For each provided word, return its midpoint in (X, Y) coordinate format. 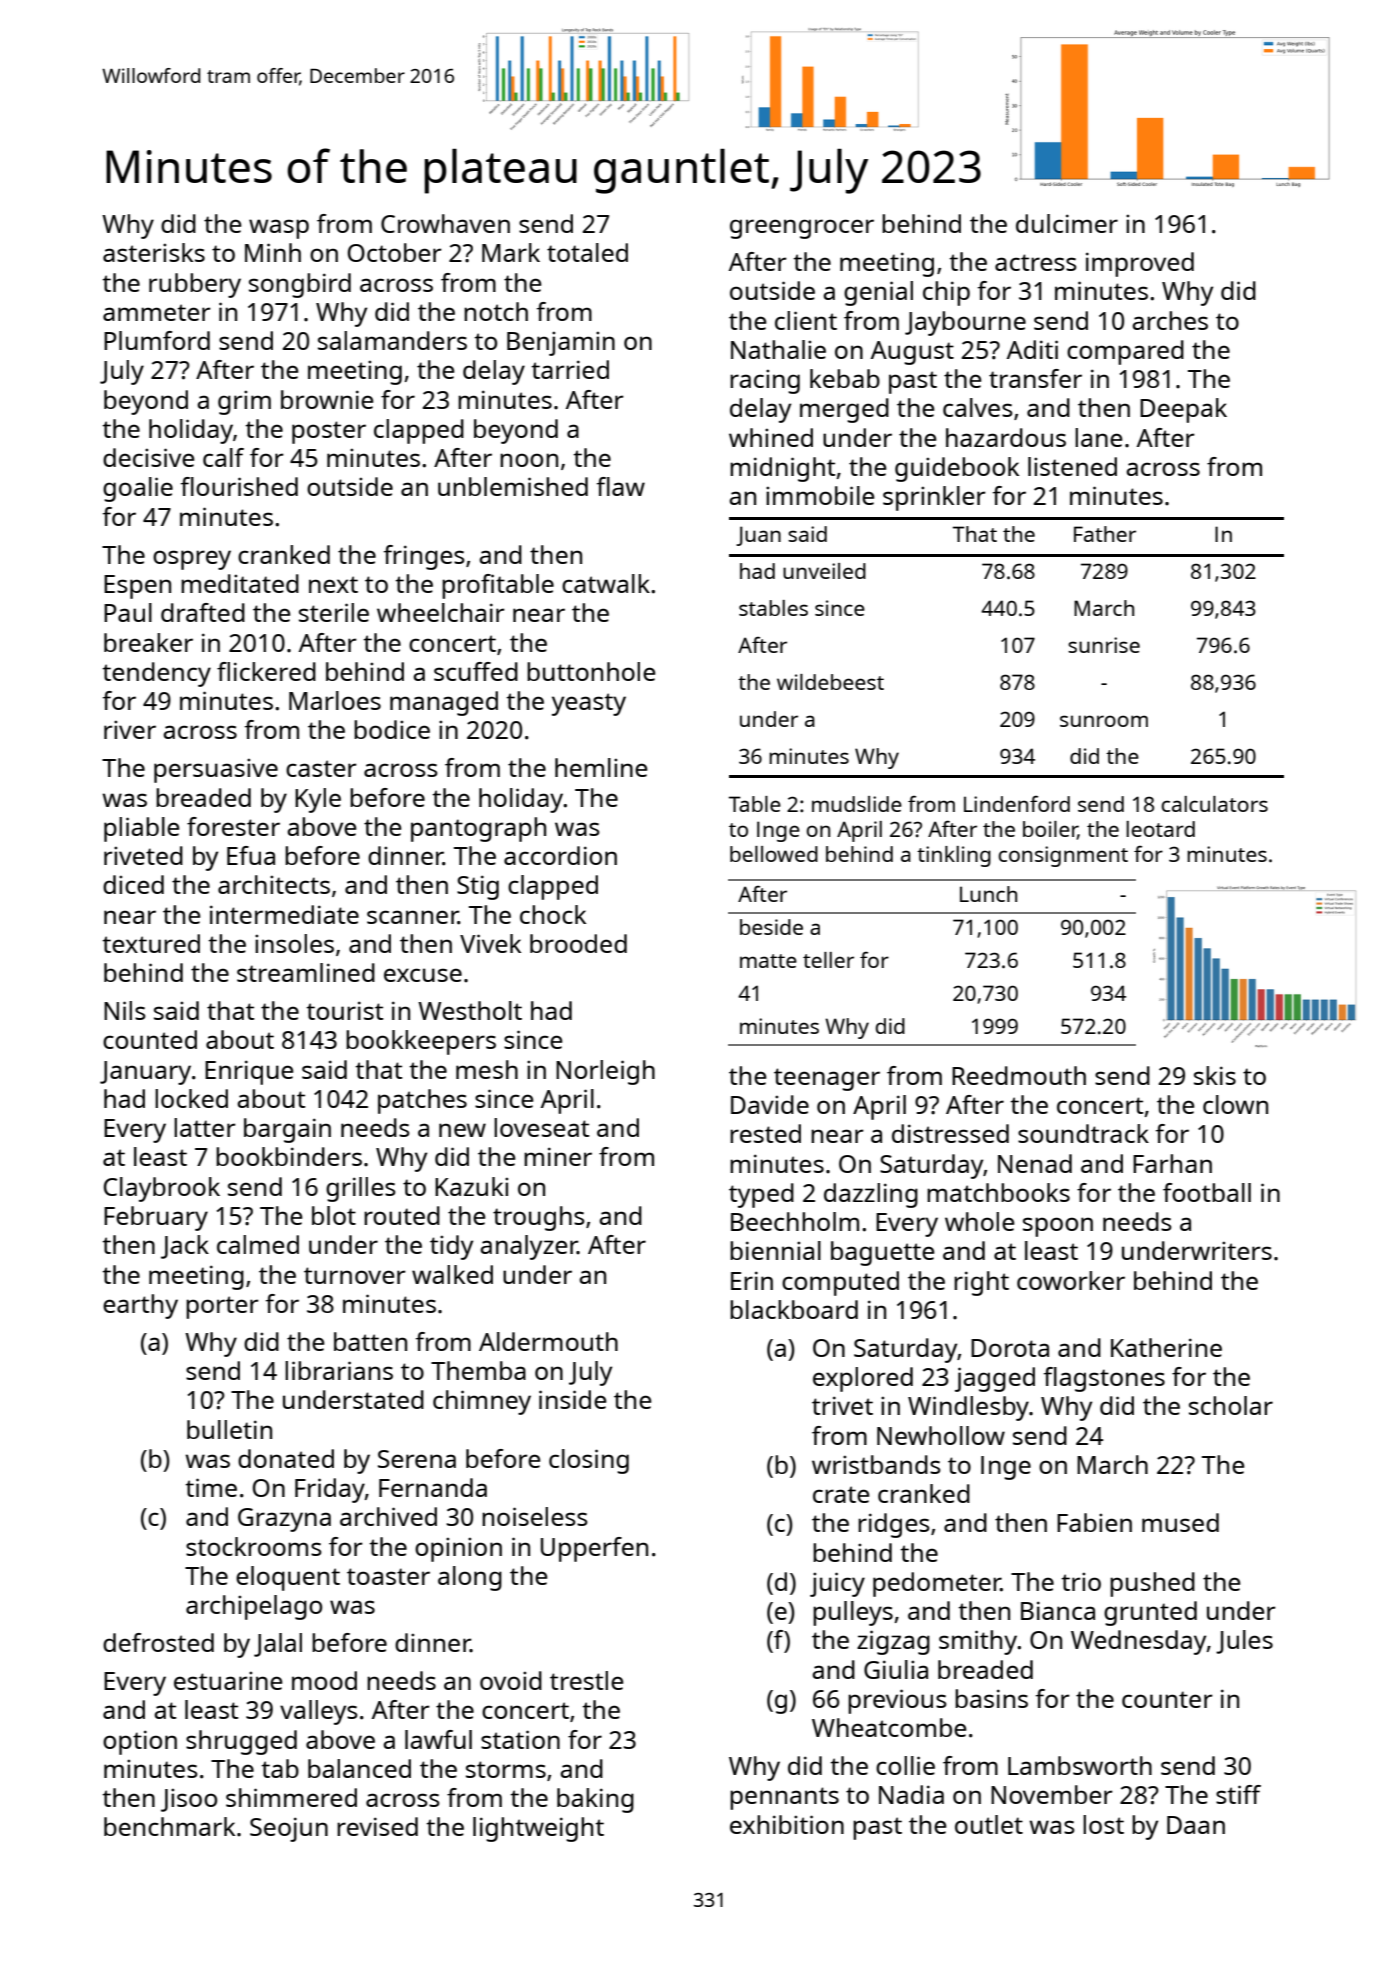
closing (589, 1461)
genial (878, 293)
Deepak (1183, 410)
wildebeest (830, 682)
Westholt (470, 1010)
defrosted (158, 1642)
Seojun (289, 1829)
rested (765, 1133)
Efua (251, 855)
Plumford (157, 340)
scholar (1231, 1405)
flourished (239, 486)
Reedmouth (1019, 1075)
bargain (287, 1130)
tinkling (954, 856)
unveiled (824, 571)
